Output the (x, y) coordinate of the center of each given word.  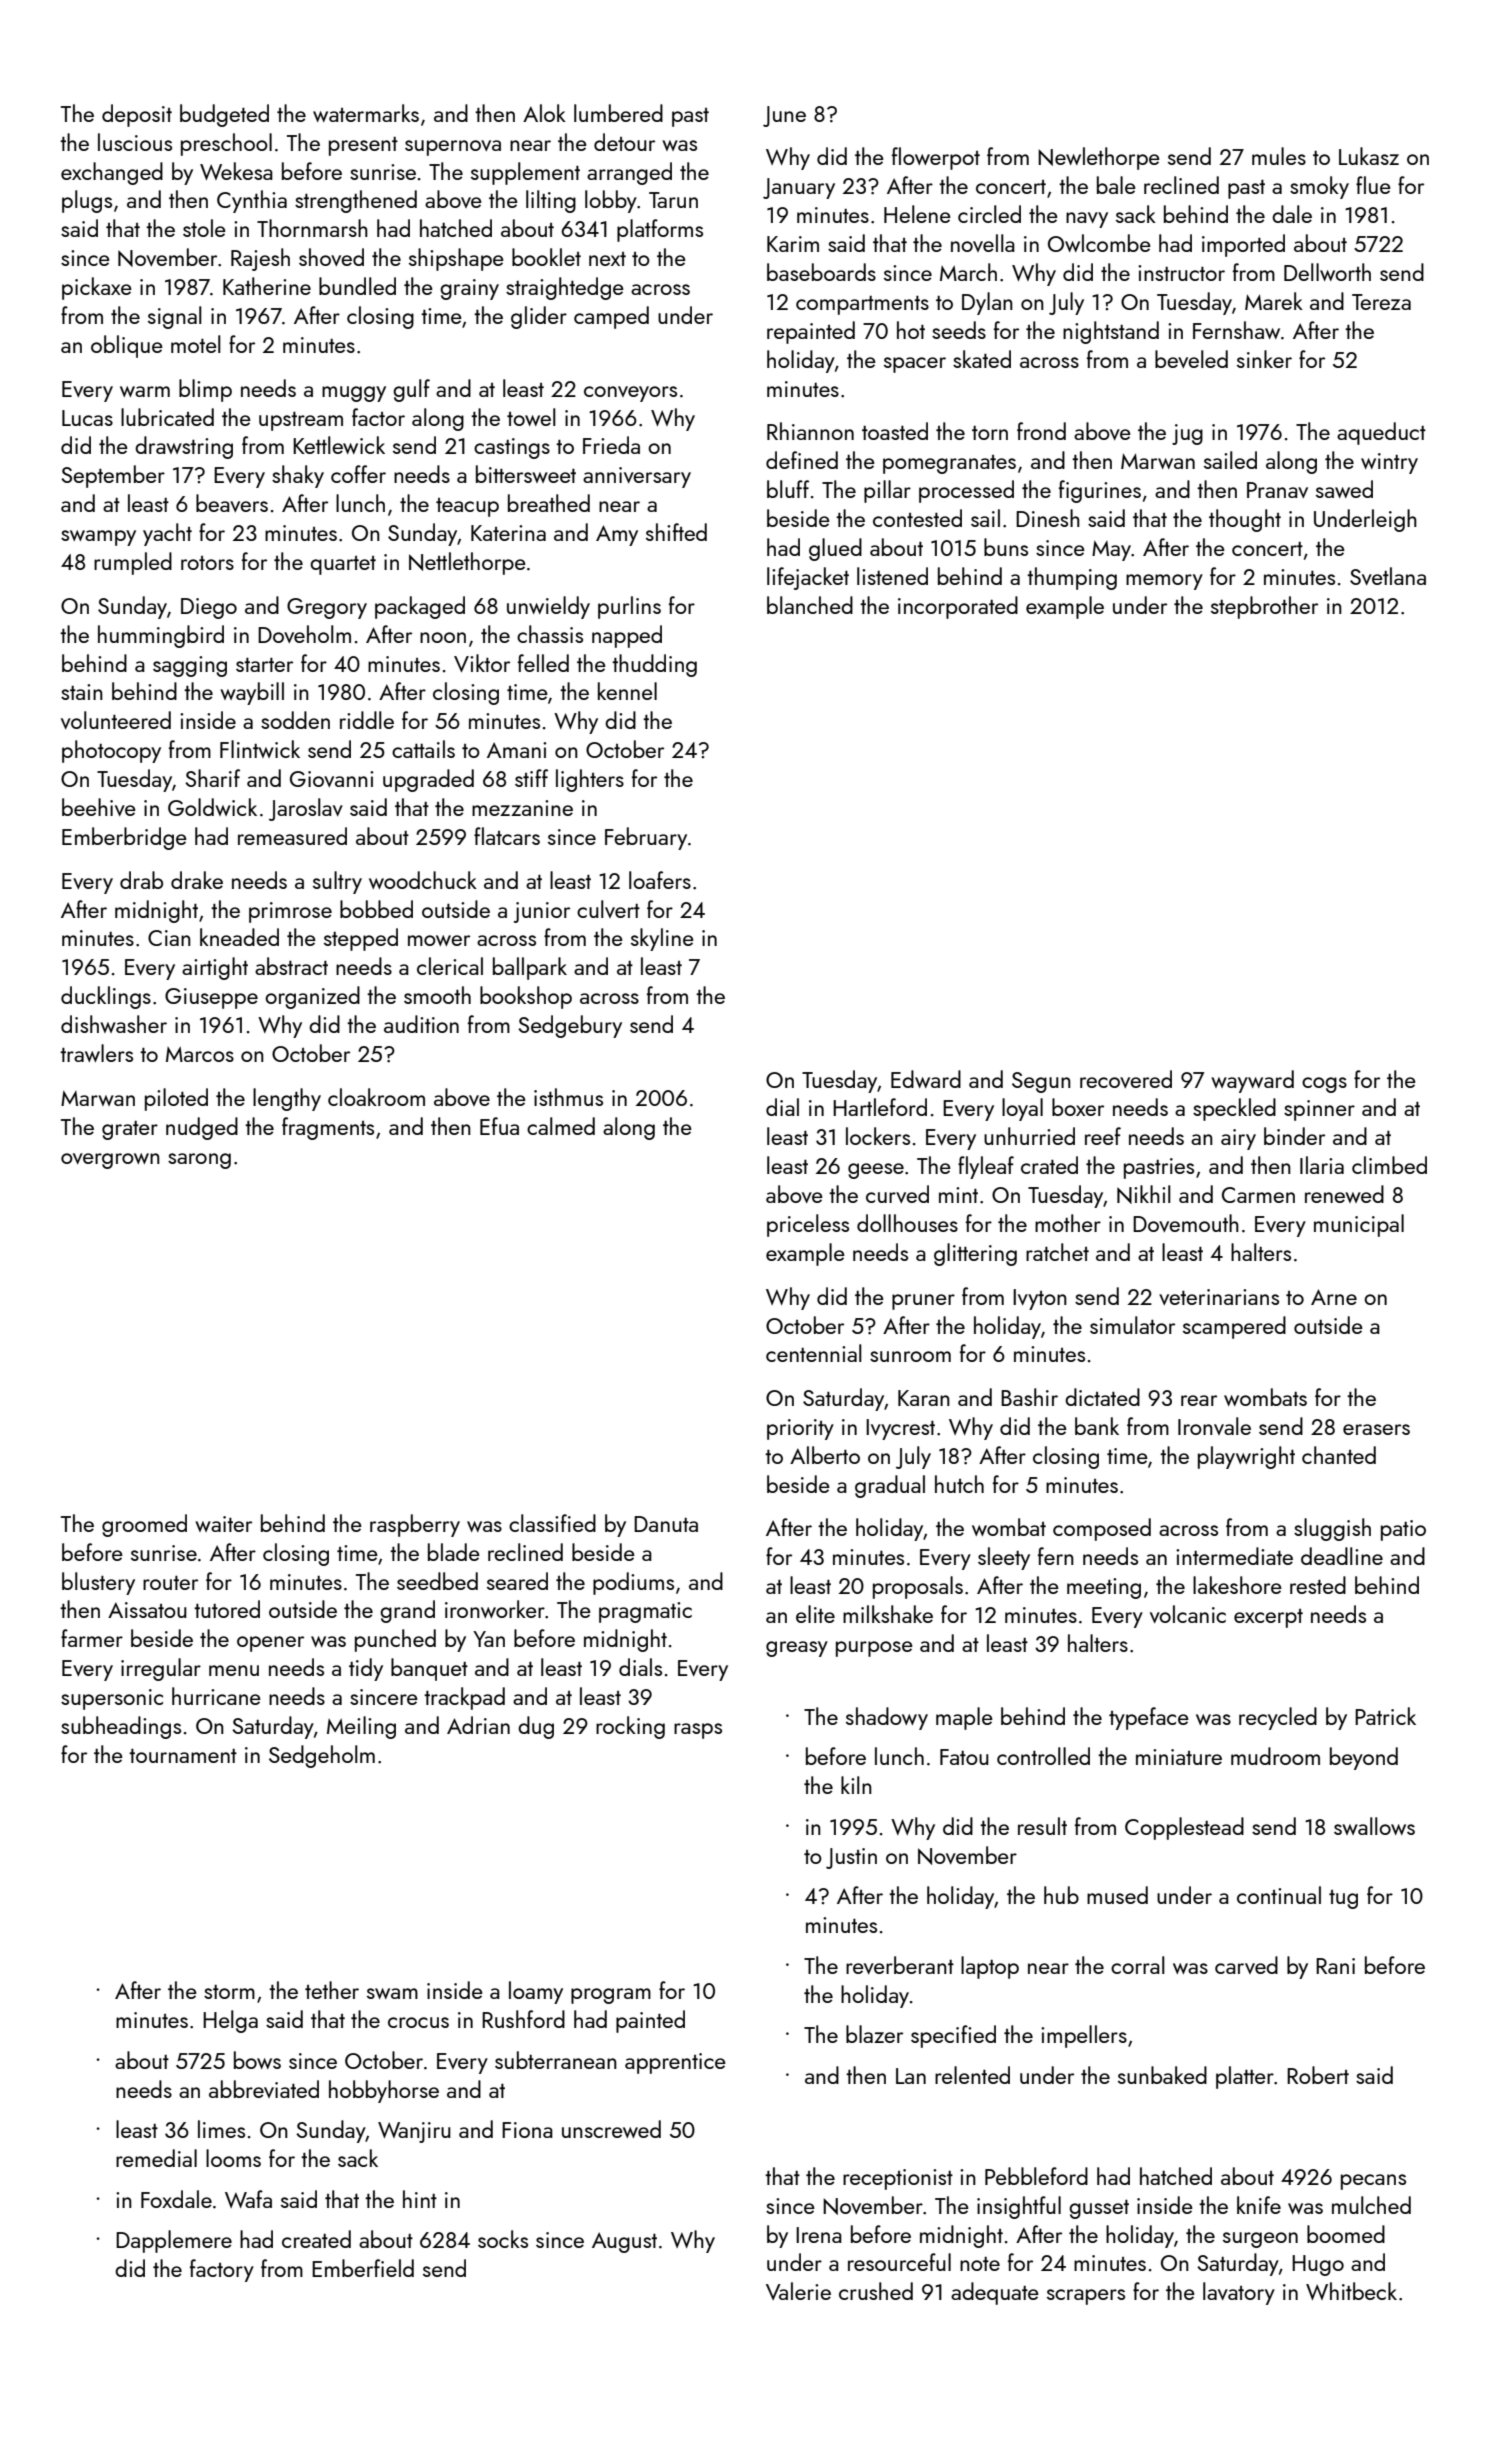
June (784, 116)
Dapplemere (174, 2241)
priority (800, 1429)
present (363, 146)
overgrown (110, 1161)
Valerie (798, 2291)
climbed (1389, 1165)
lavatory (1239, 2293)
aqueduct (1381, 433)
